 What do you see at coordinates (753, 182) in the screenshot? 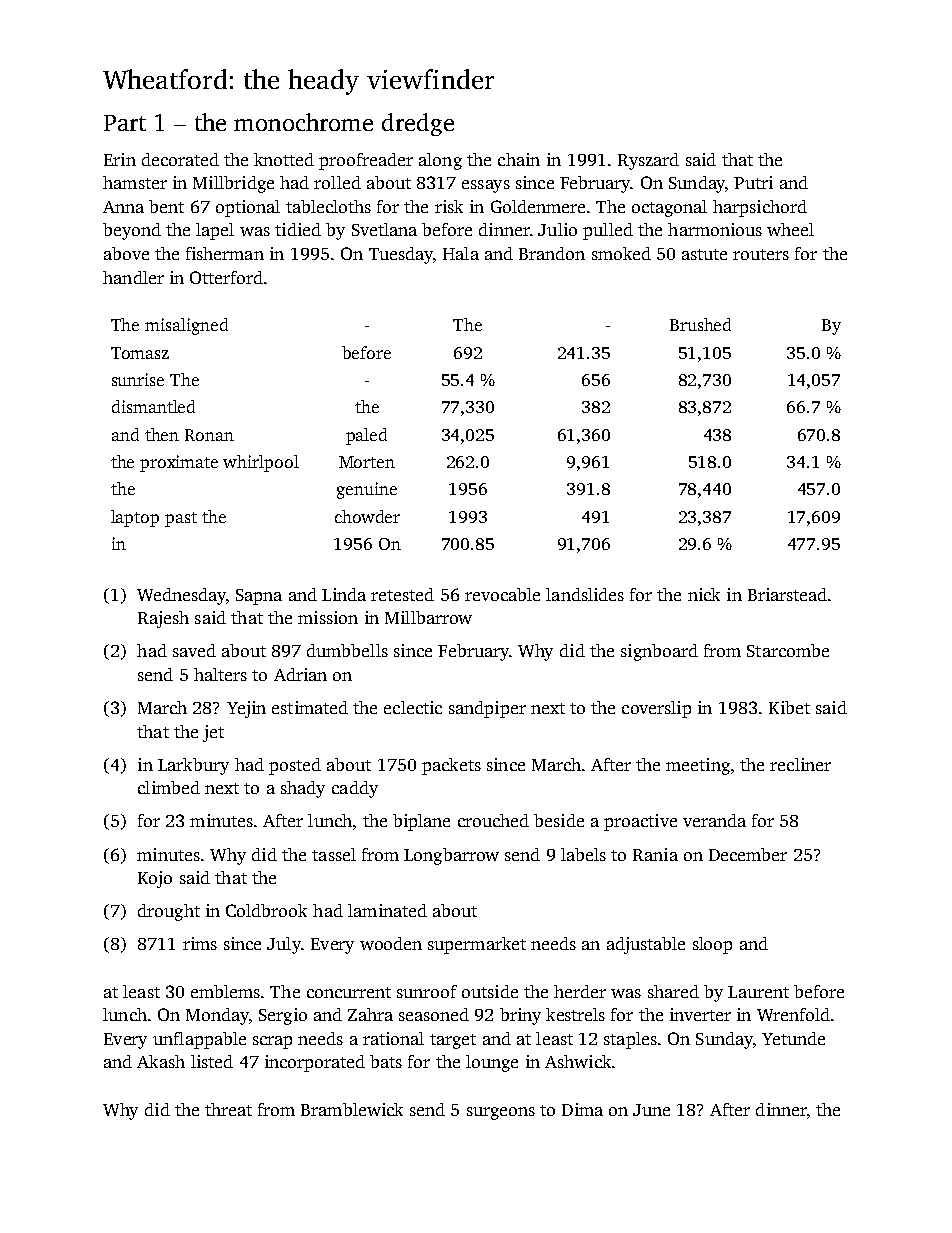
I see `Putri` at bounding box center [753, 182].
